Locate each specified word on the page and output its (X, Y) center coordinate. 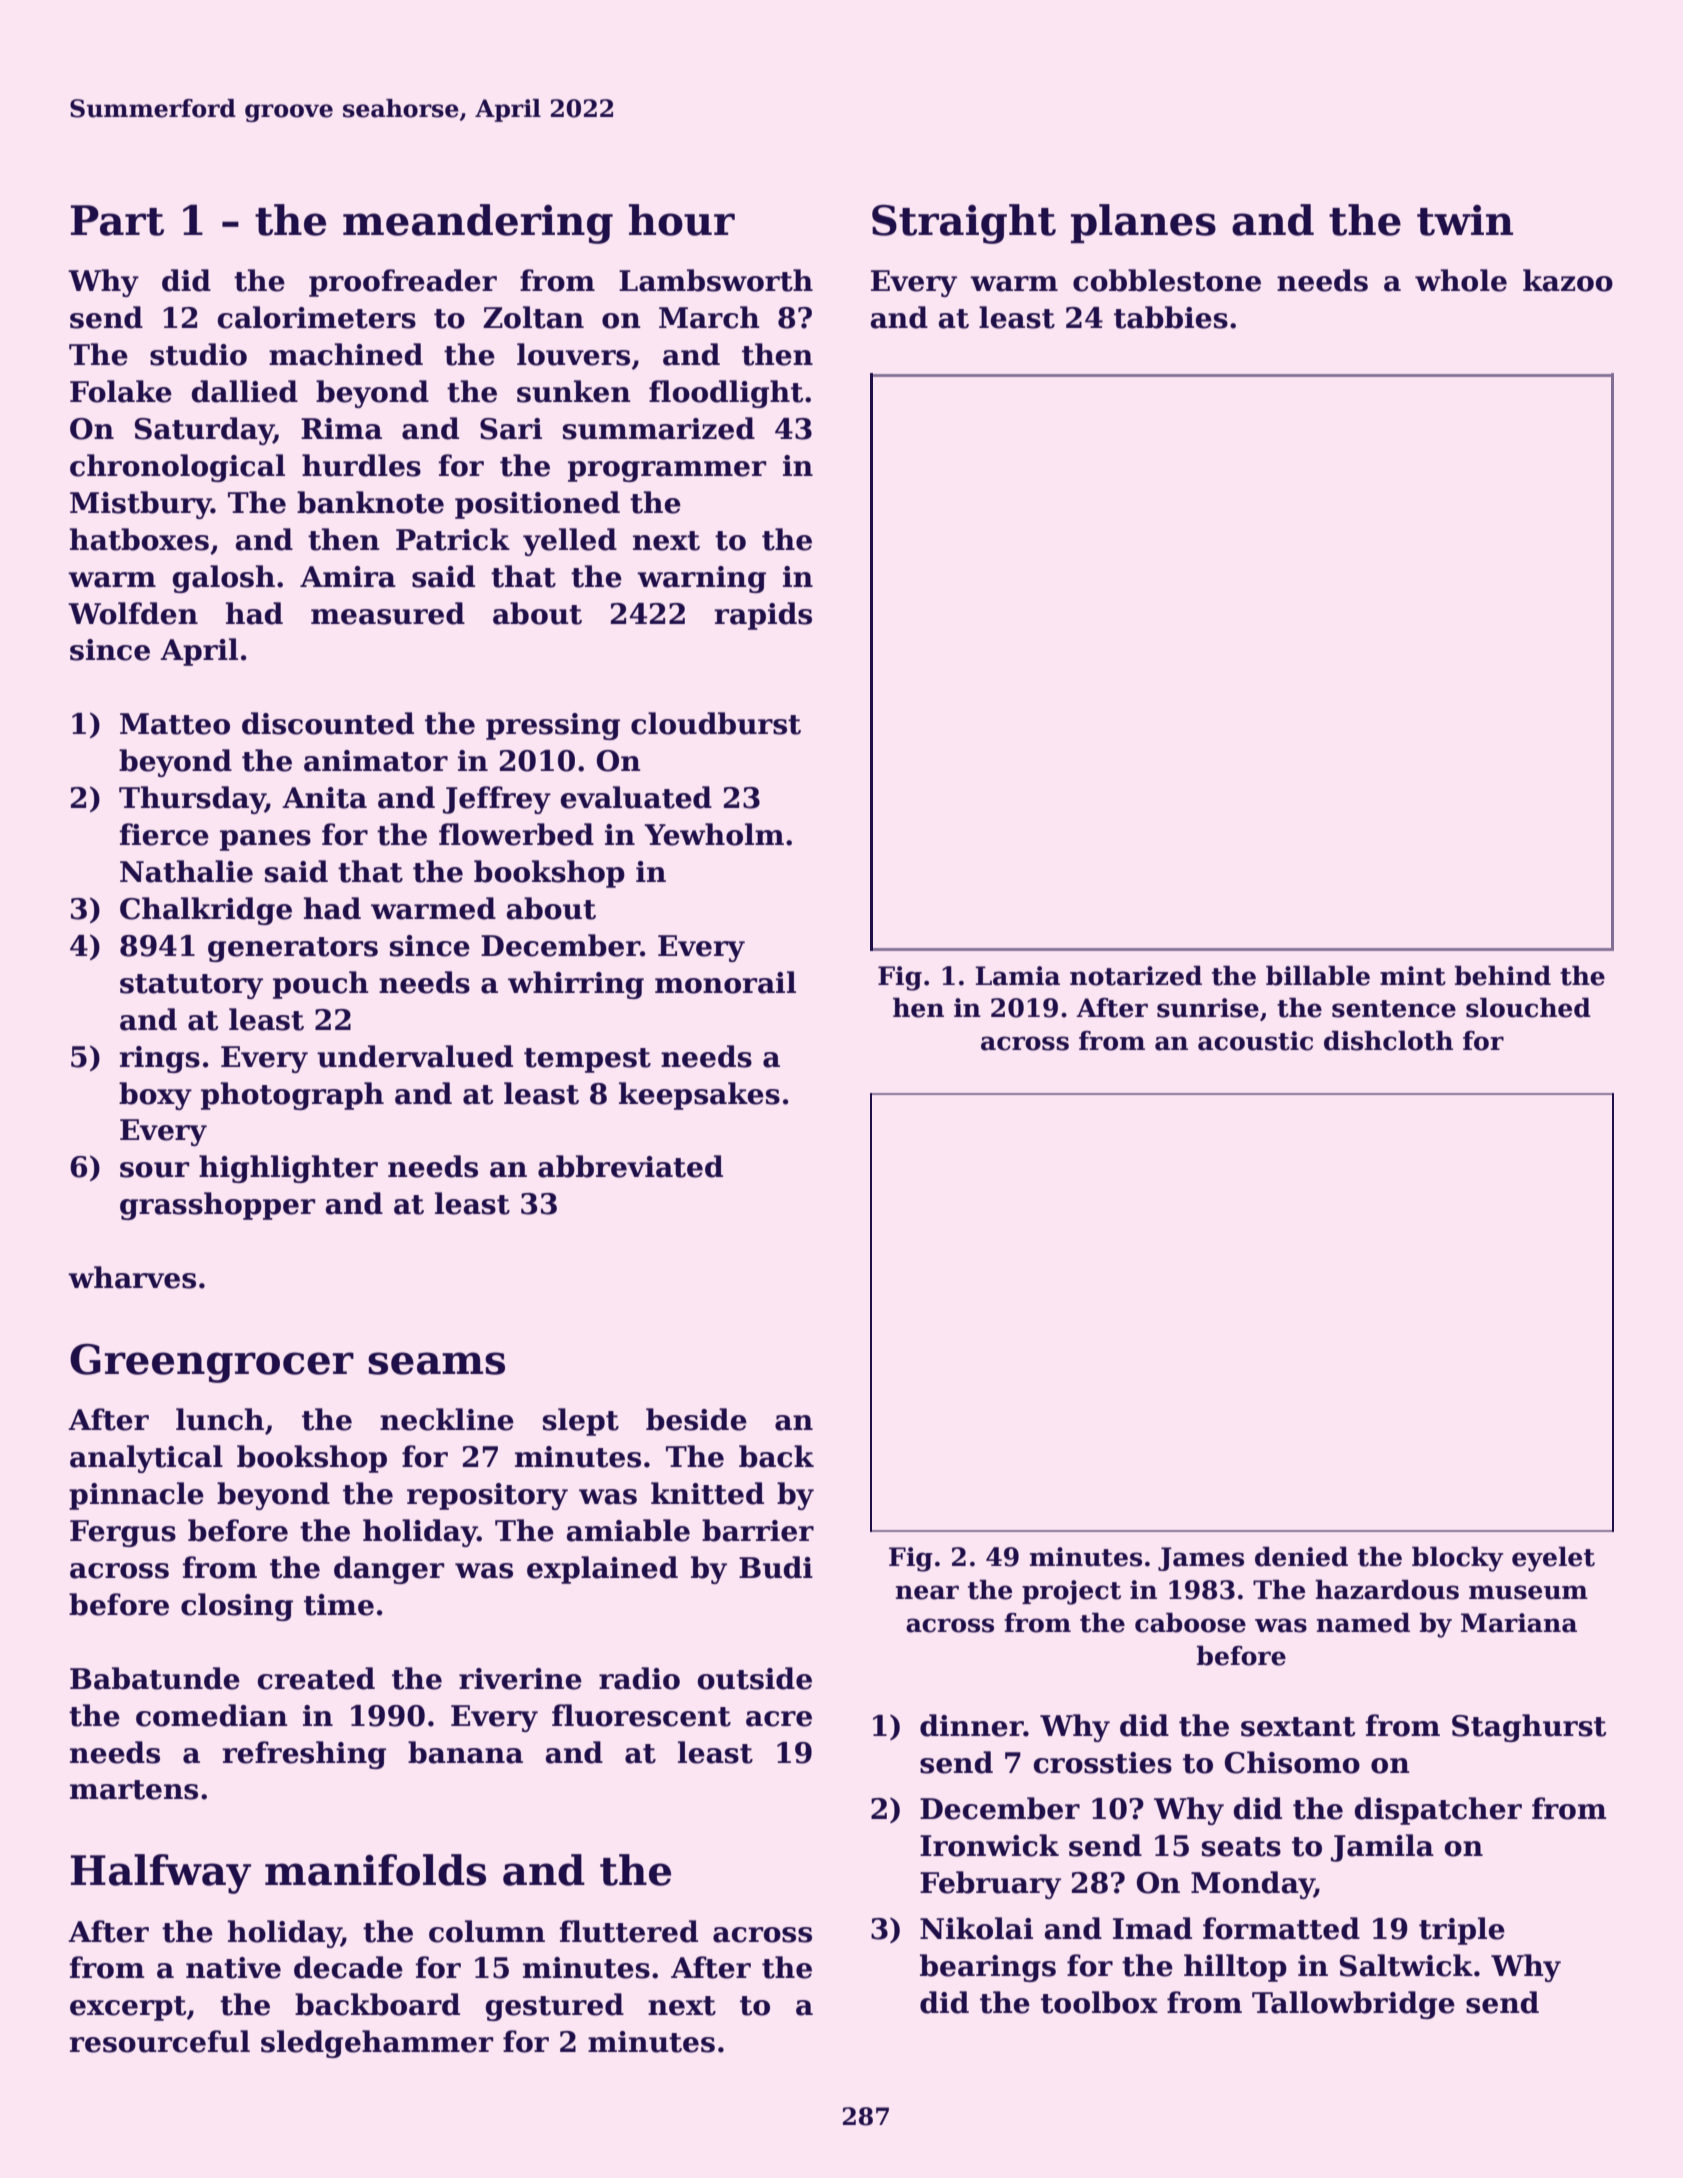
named (1363, 1623)
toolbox (1099, 2002)
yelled (570, 542)
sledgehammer (377, 2044)
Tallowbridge (1353, 2005)
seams (436, 1363)
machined (346, 354)
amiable (628, 1530)
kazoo (1568, 280)
